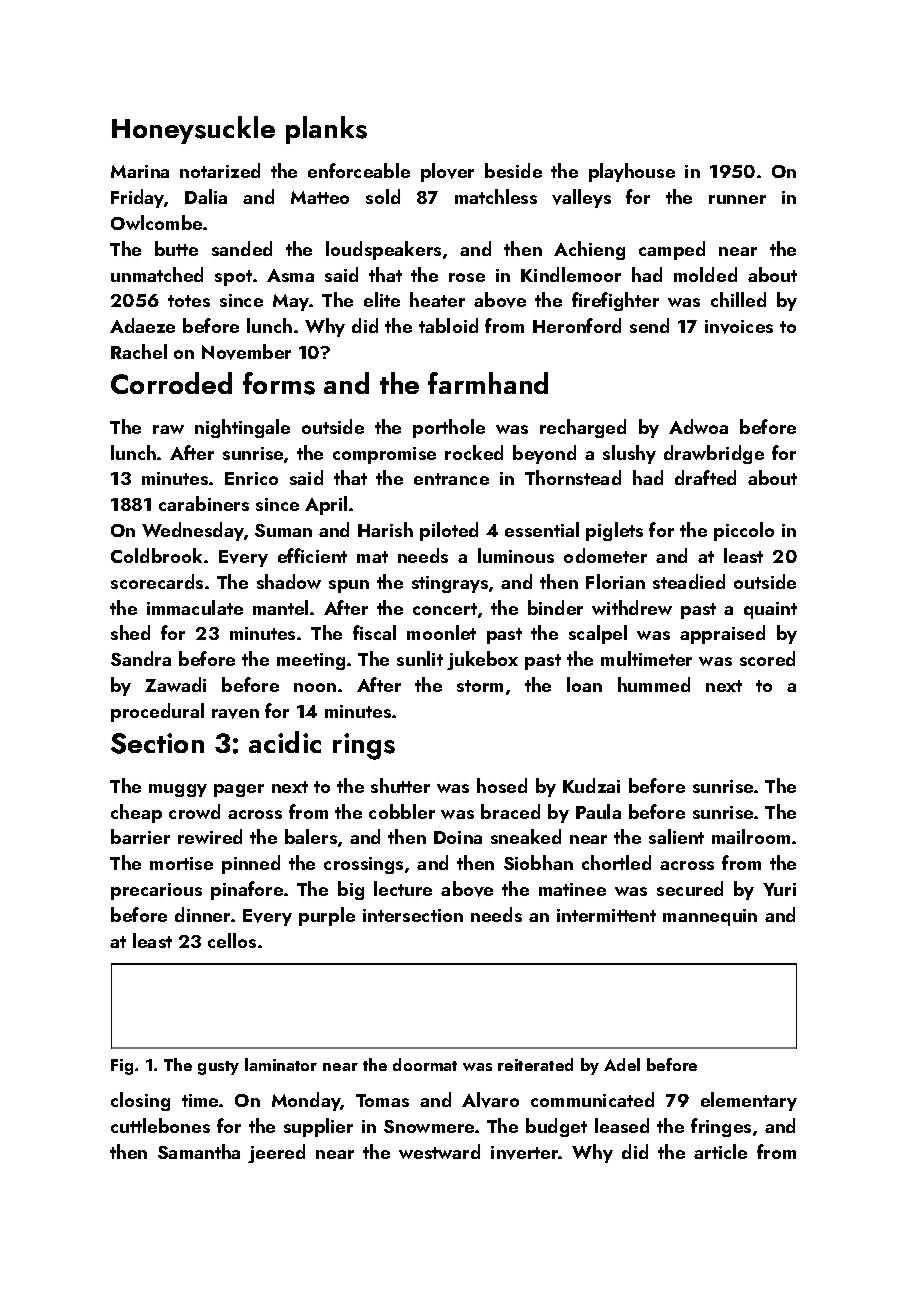 The width and height of the screenshot is (908, 1316). What do you see at coordinates (281, 1064) in the screenshot?
I see `laminator` at bounding box center [281, 1064].
